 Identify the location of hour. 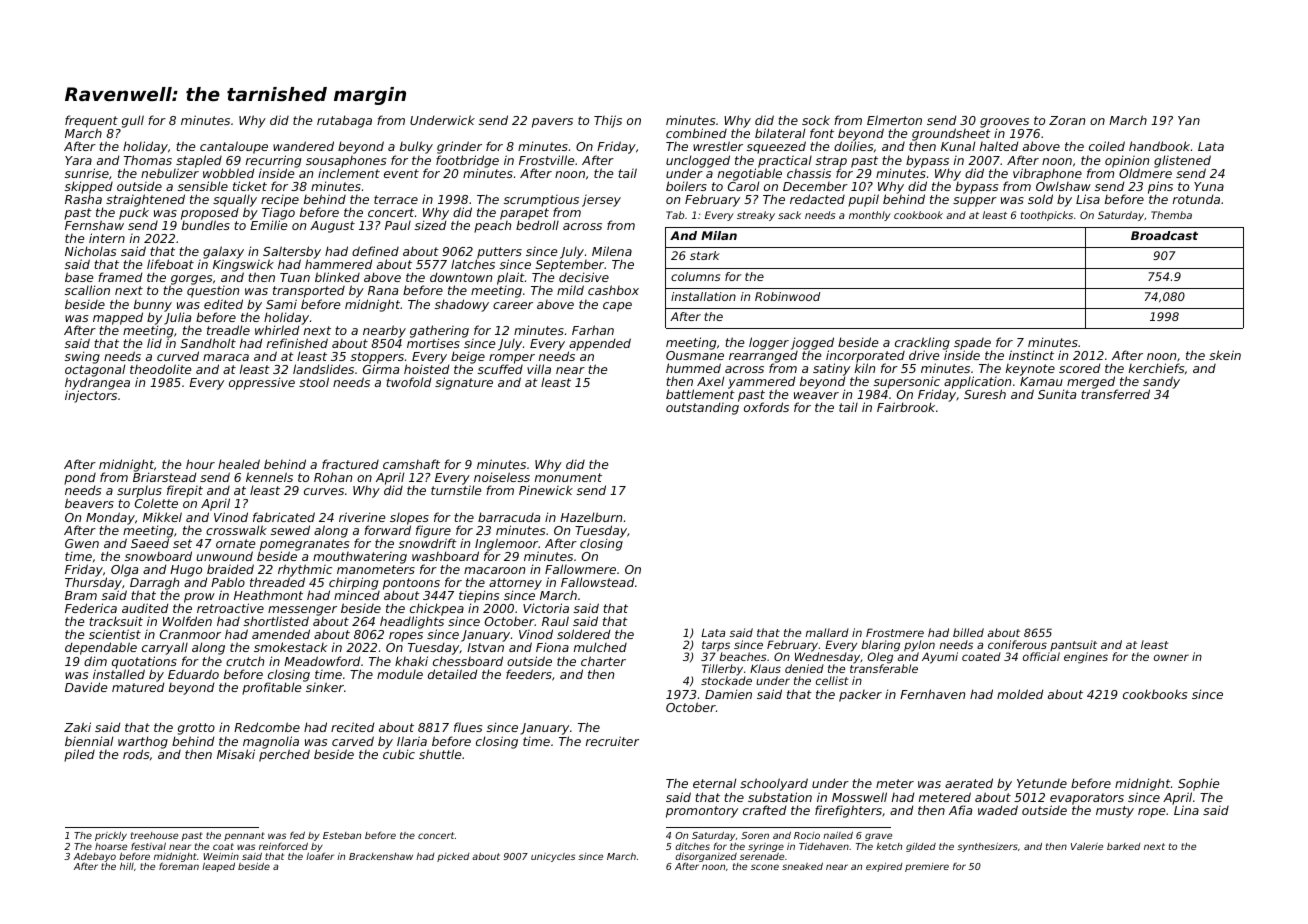
(200, 464).
